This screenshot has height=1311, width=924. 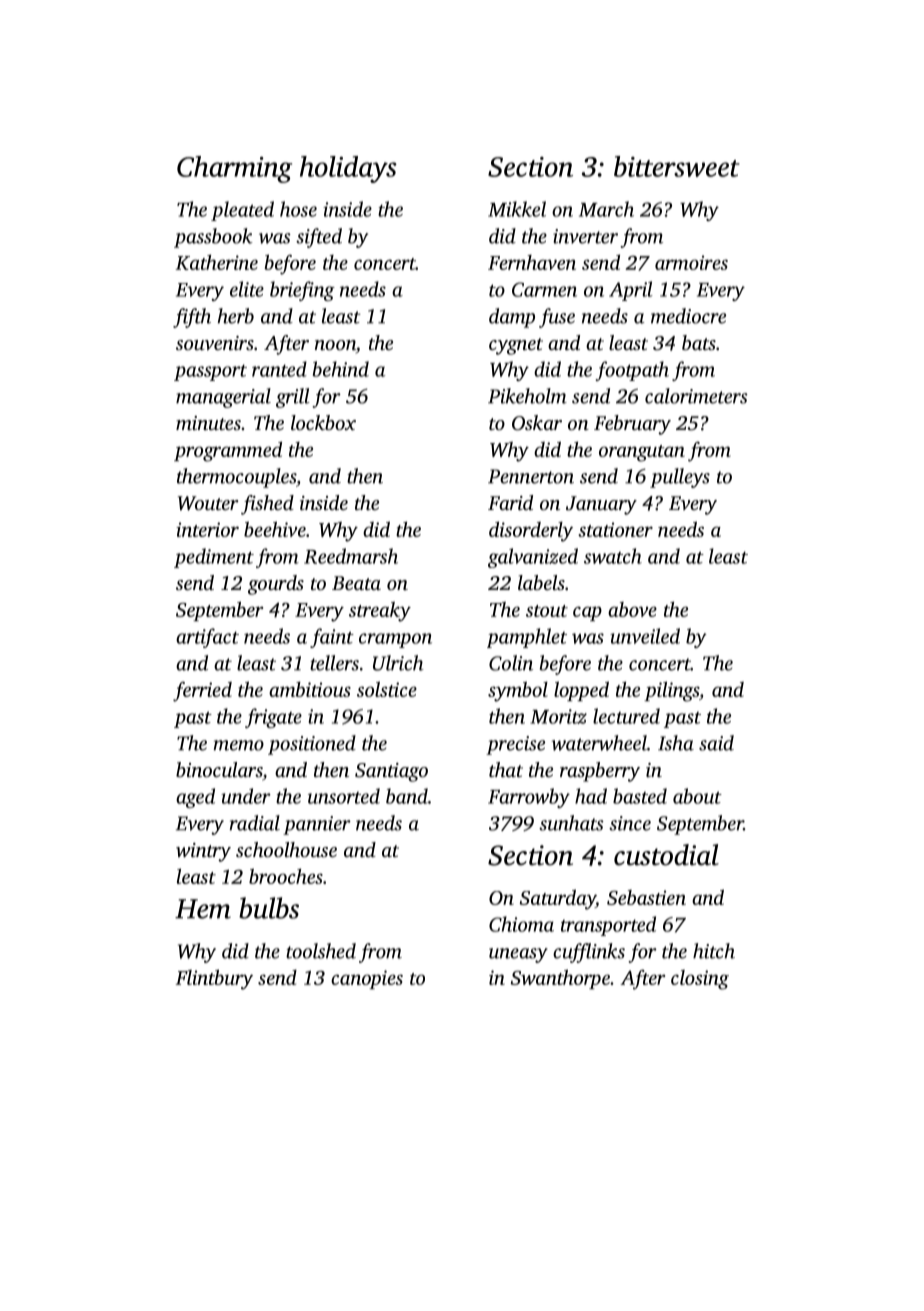 I want to click on custodial, so click(x=666, y=855).
